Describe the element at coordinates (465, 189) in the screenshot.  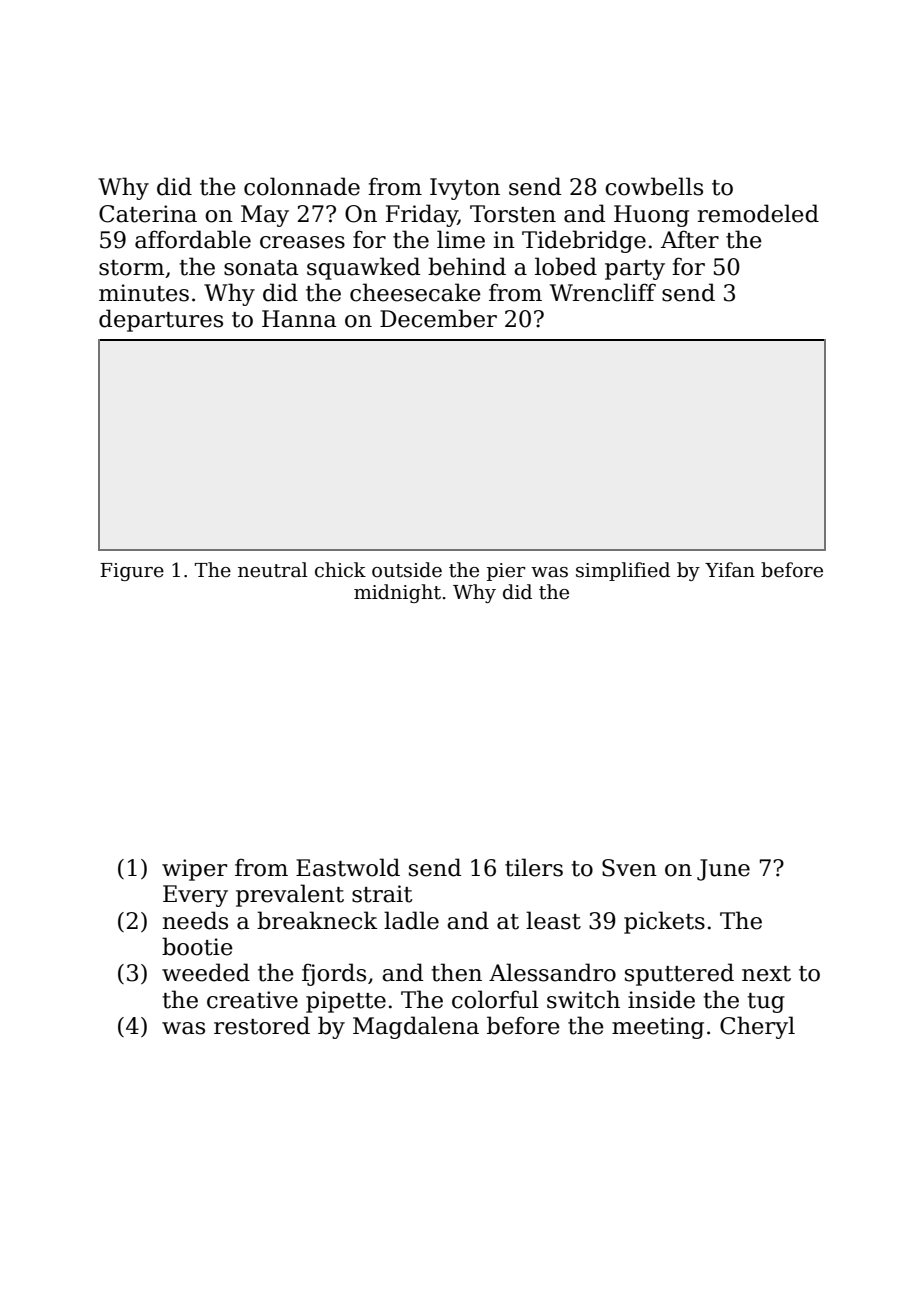
I see `Ivyton` at that location.
